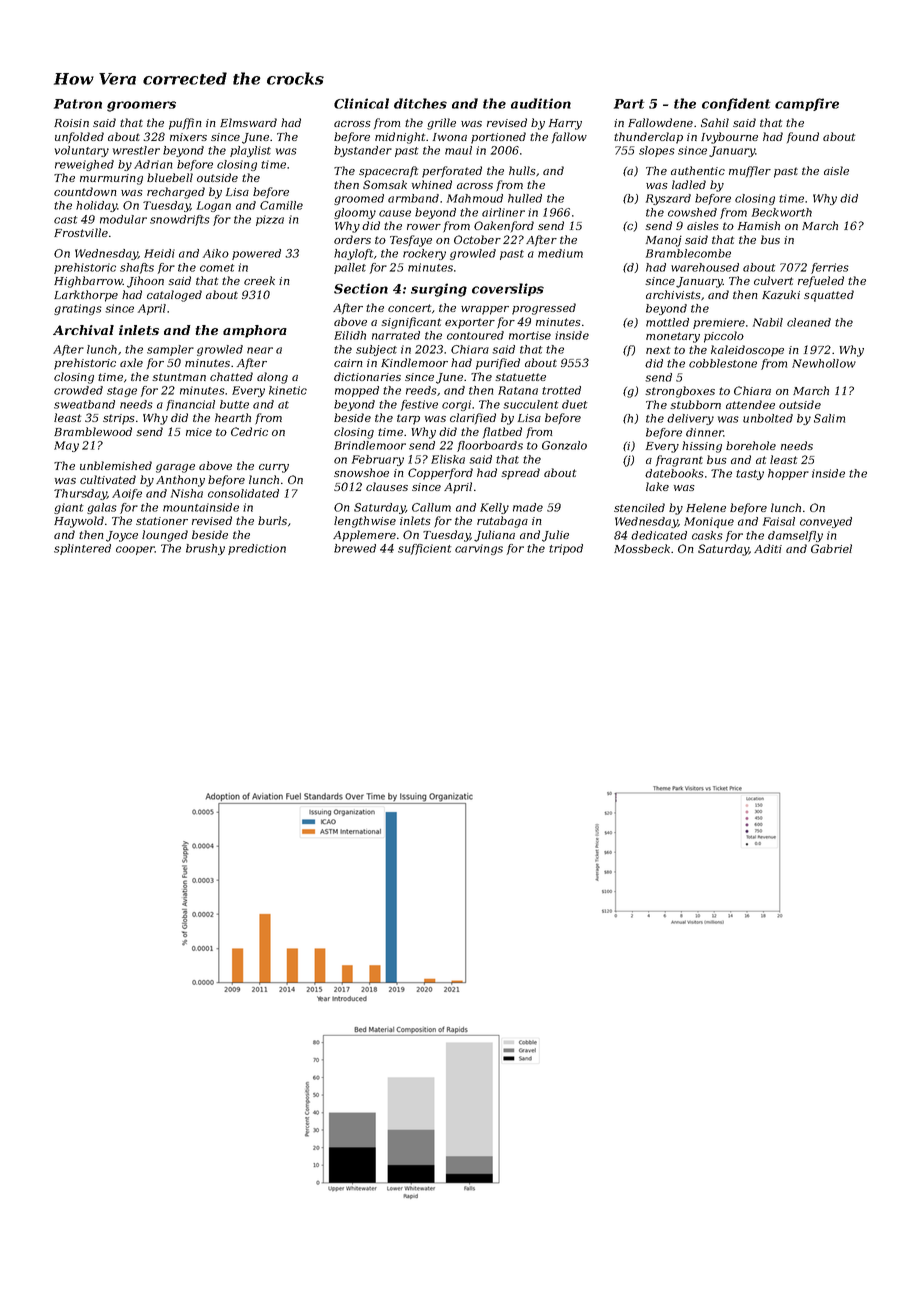 Image resolution: width=924 pixels, height=1308 pixels. Describe the element at coordinates (490, 446) in the screenshot. I see `floorboards` at that location.
